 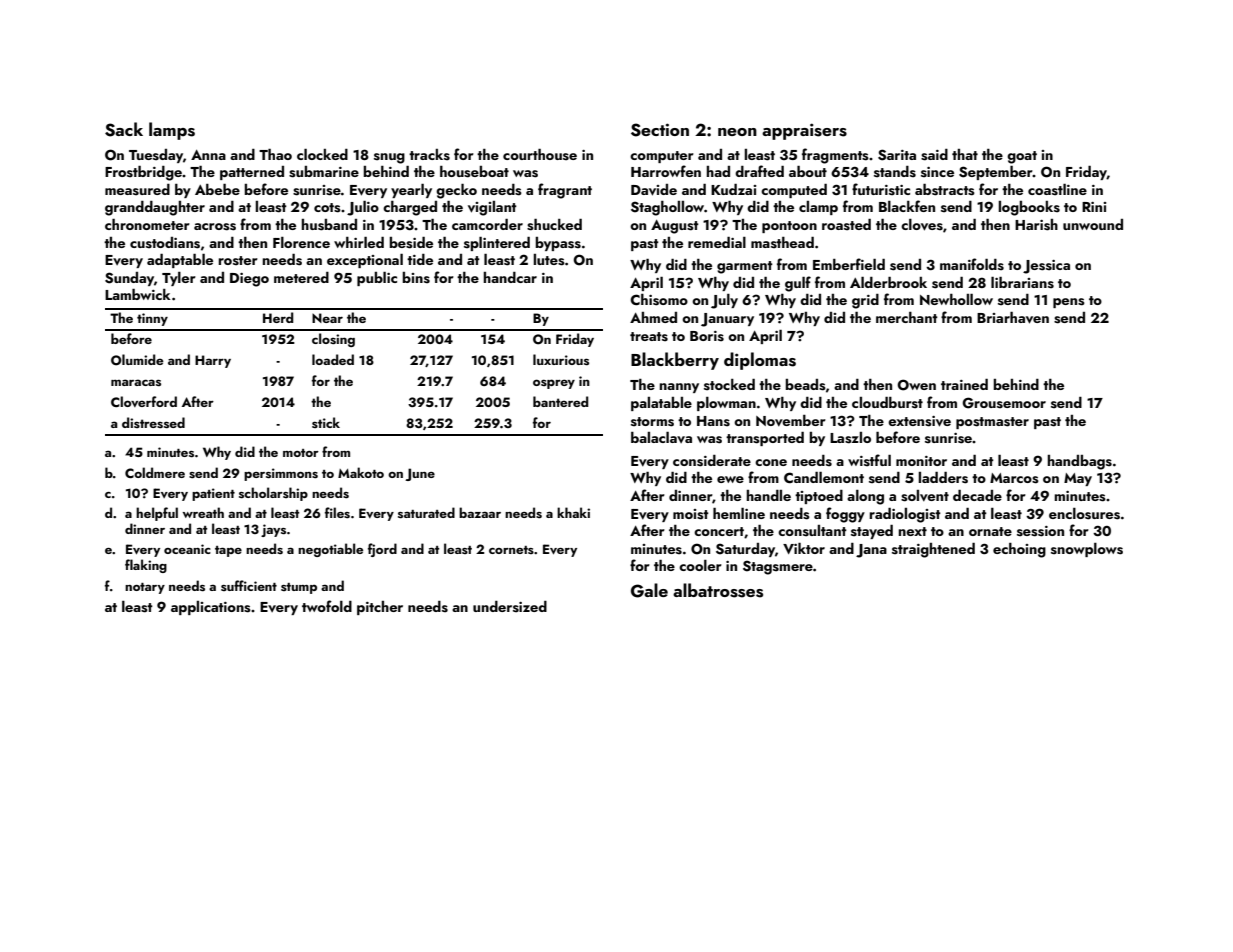 I want to click on ladders, so click(x=943, y=478).
